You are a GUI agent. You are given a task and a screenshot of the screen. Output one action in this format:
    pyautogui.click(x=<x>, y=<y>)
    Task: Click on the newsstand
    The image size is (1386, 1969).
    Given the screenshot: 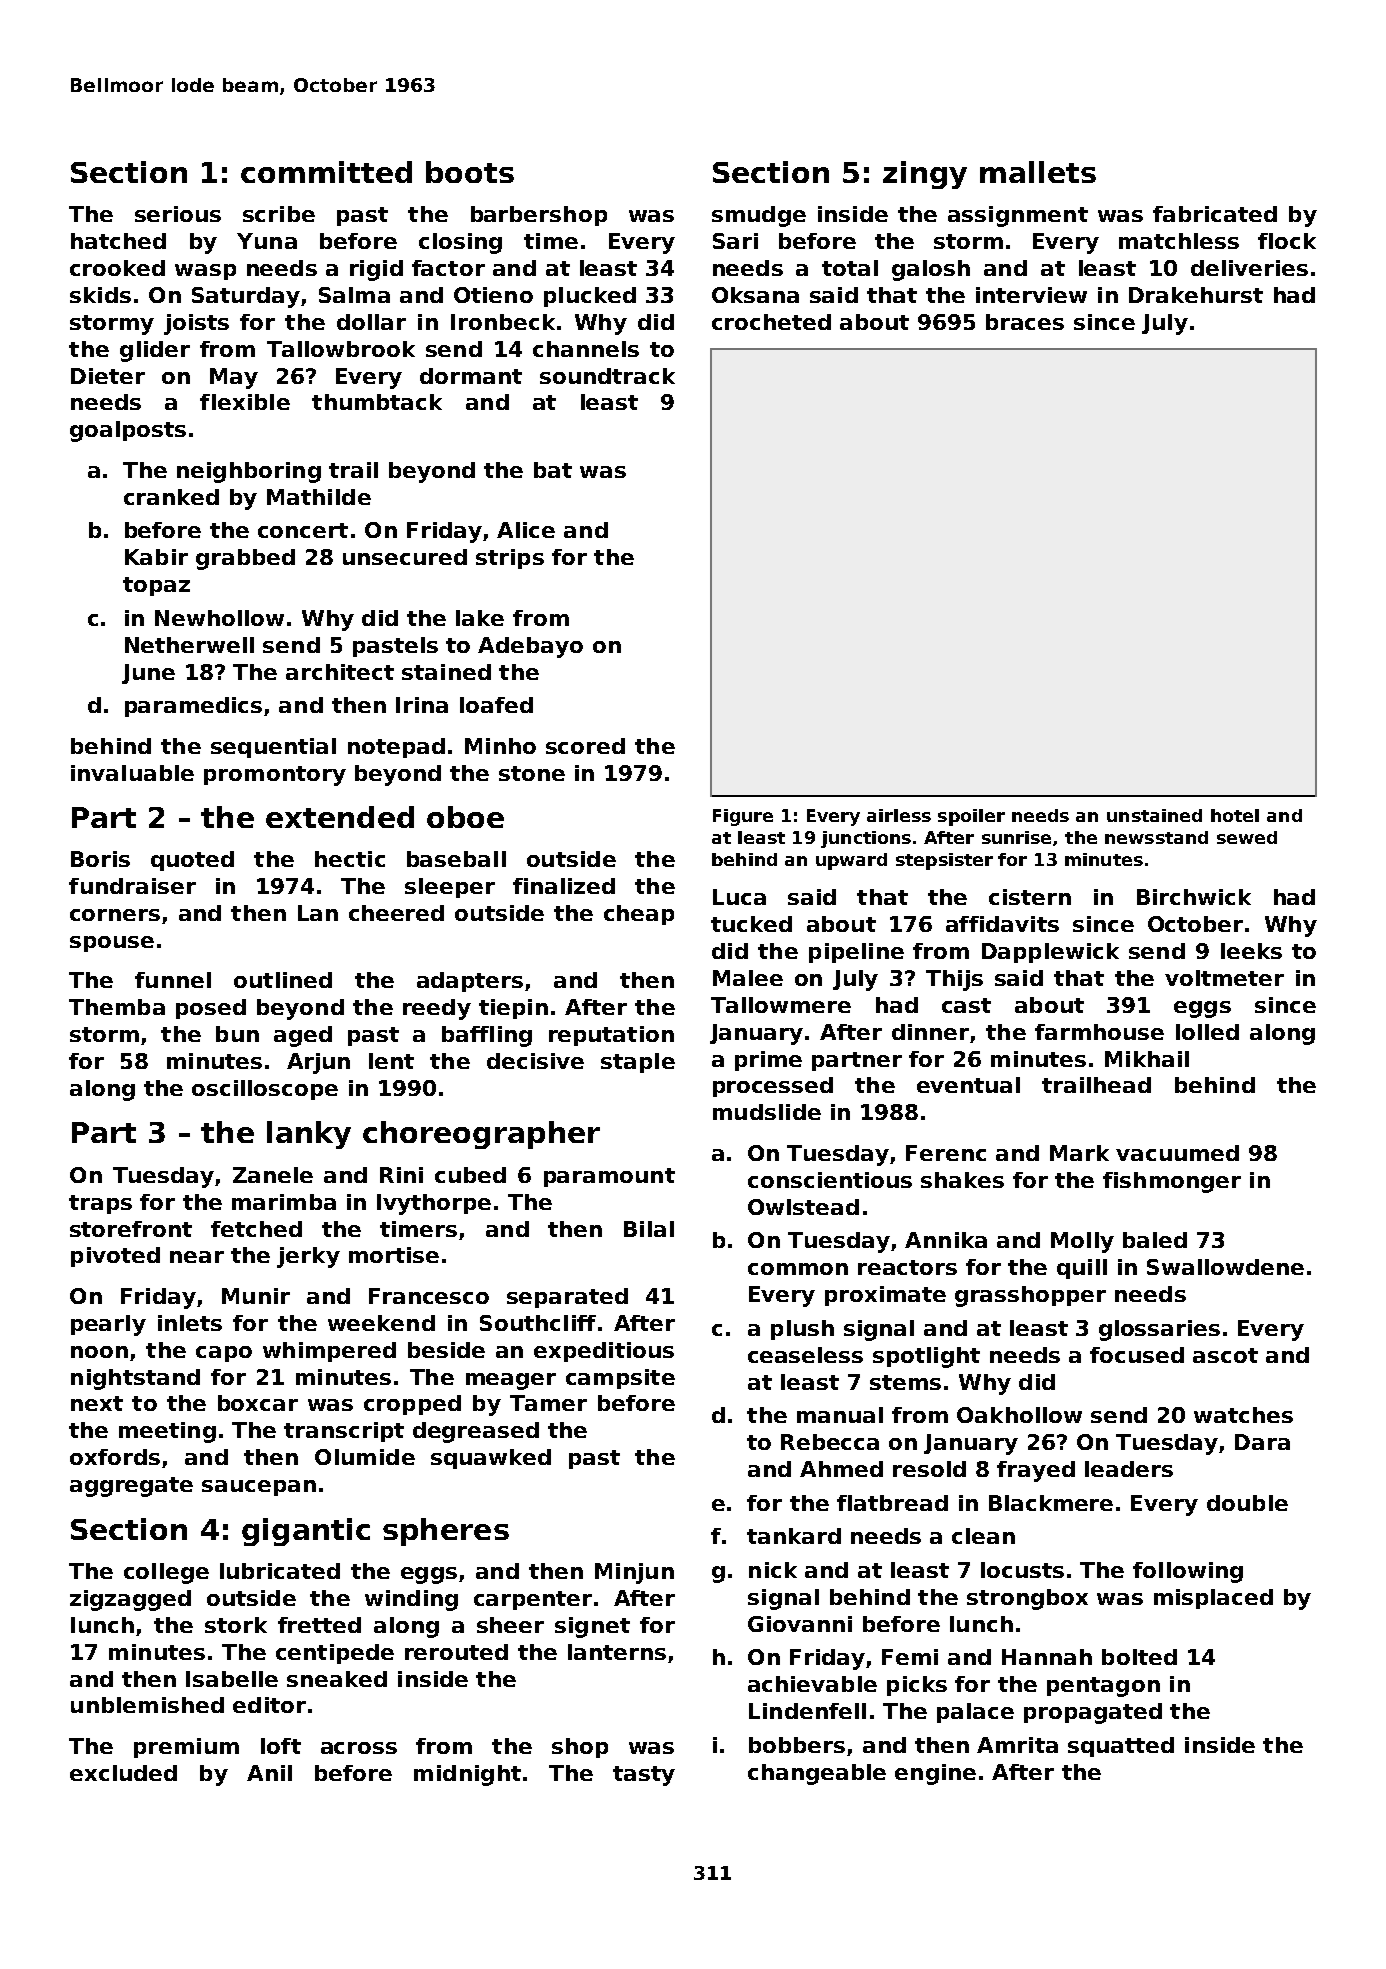 What is the action you would take?
    pyautogui.click(x=1156, y=837)
